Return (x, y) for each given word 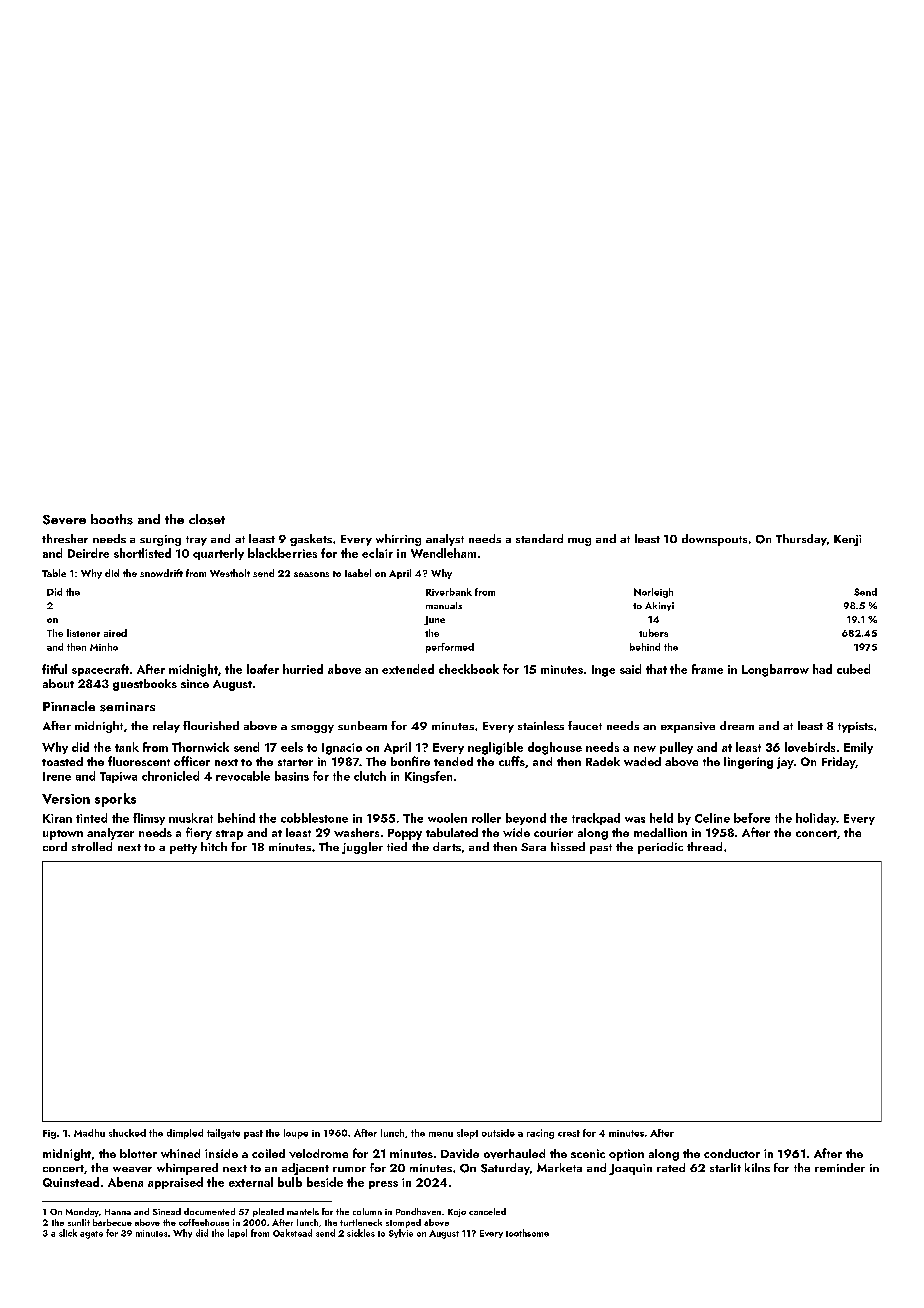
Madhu (89, 1133)
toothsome (527, 1233)
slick (68, 1233)
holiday (816, 819)
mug (579, 542)
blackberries (282, 553)
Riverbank (449, 592)
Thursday (801, 540)
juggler (362, 848)
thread (704, 846)
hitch (214, 846)
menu (441, 1134)
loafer (263, 669)
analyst (445, 540)
